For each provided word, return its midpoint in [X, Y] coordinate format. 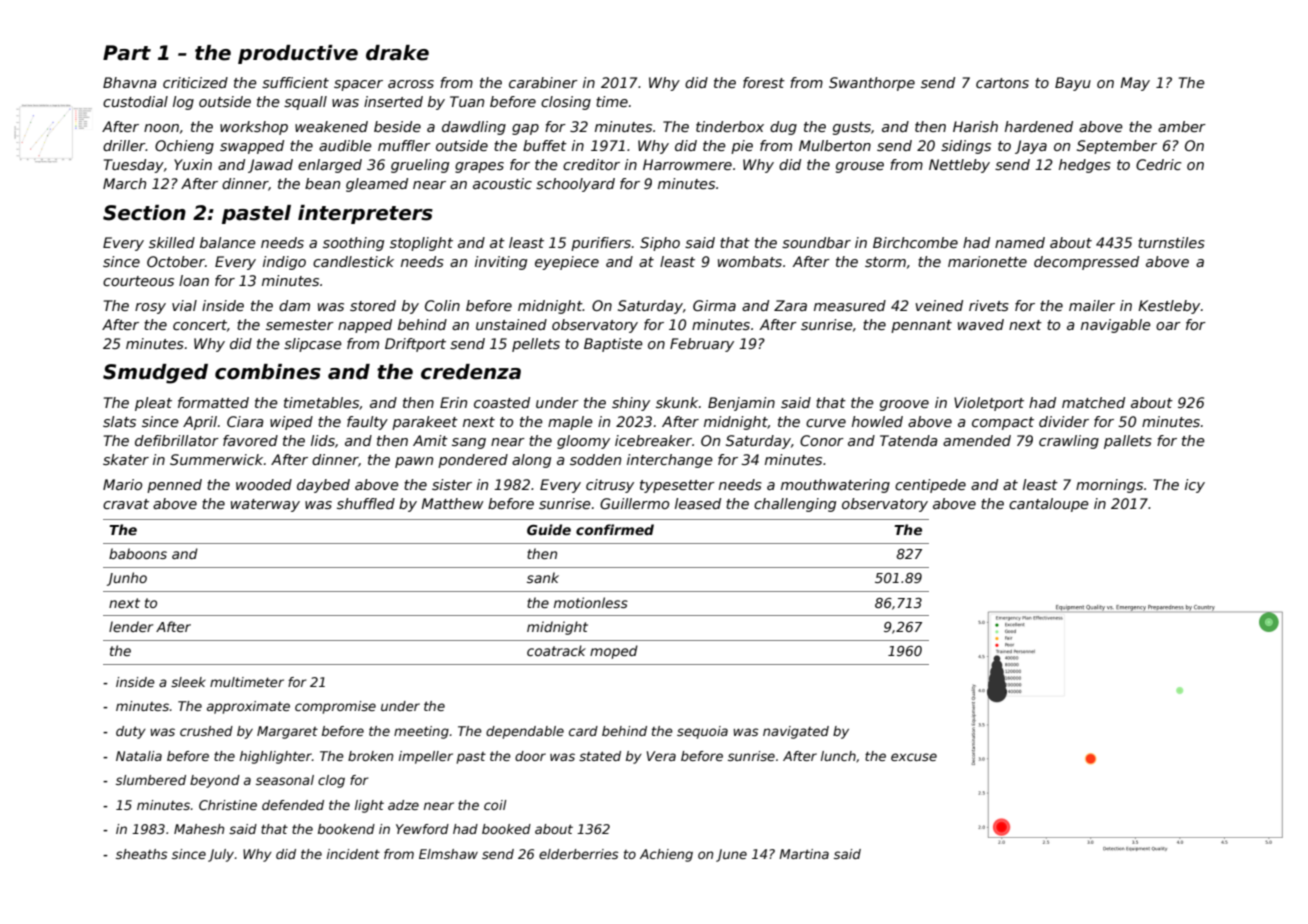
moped [614, 652]
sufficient [295, 82]
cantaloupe [1049, 505]
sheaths [142, 854]
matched [1093, 402]
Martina [804, 854]
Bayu [1073, 84]
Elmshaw [448, 854]
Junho [127, 579]
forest [764, 82]
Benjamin [741, 404]
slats [119, 421]
